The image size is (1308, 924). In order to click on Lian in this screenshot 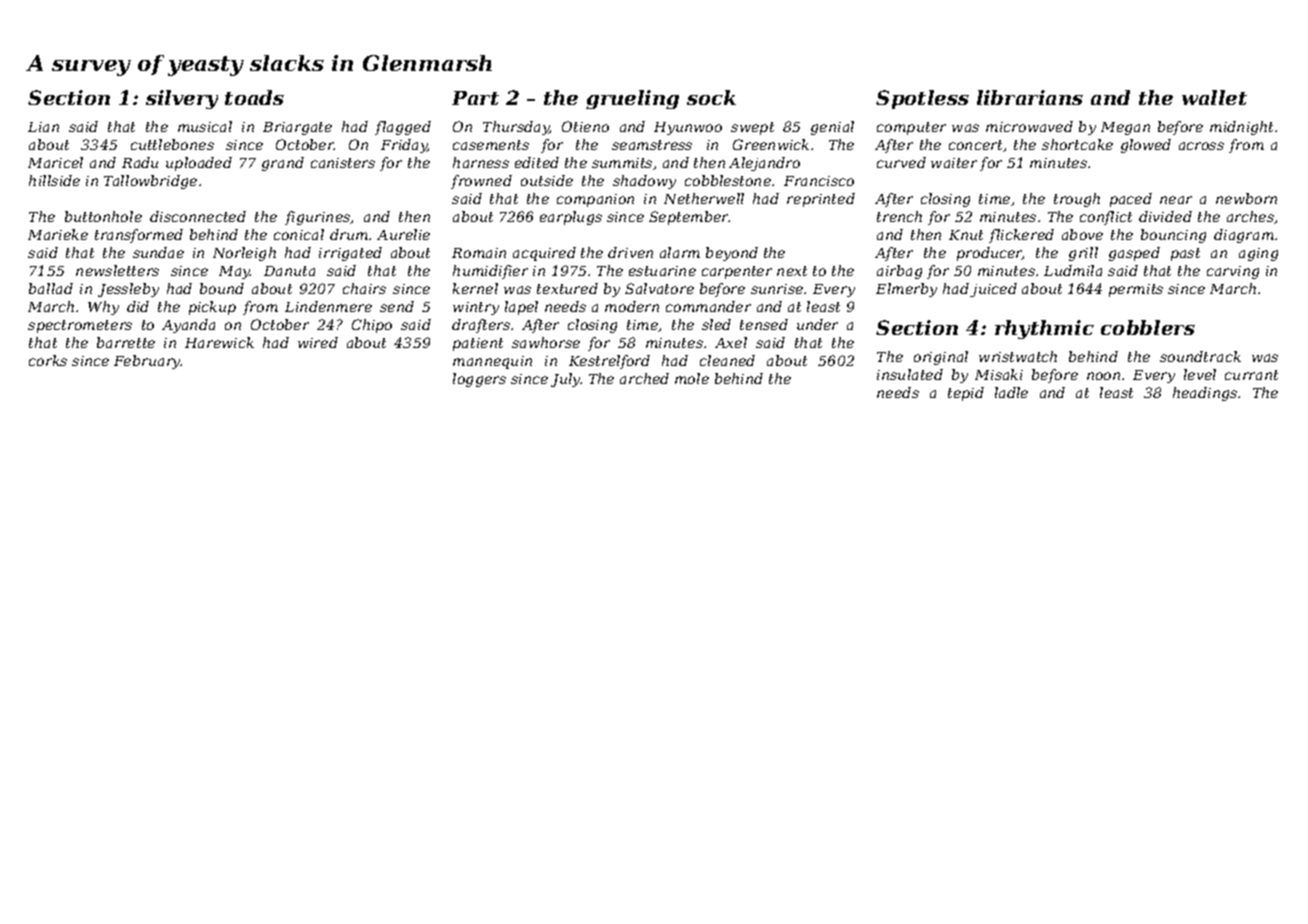, I will do `click(43, 127)`.
